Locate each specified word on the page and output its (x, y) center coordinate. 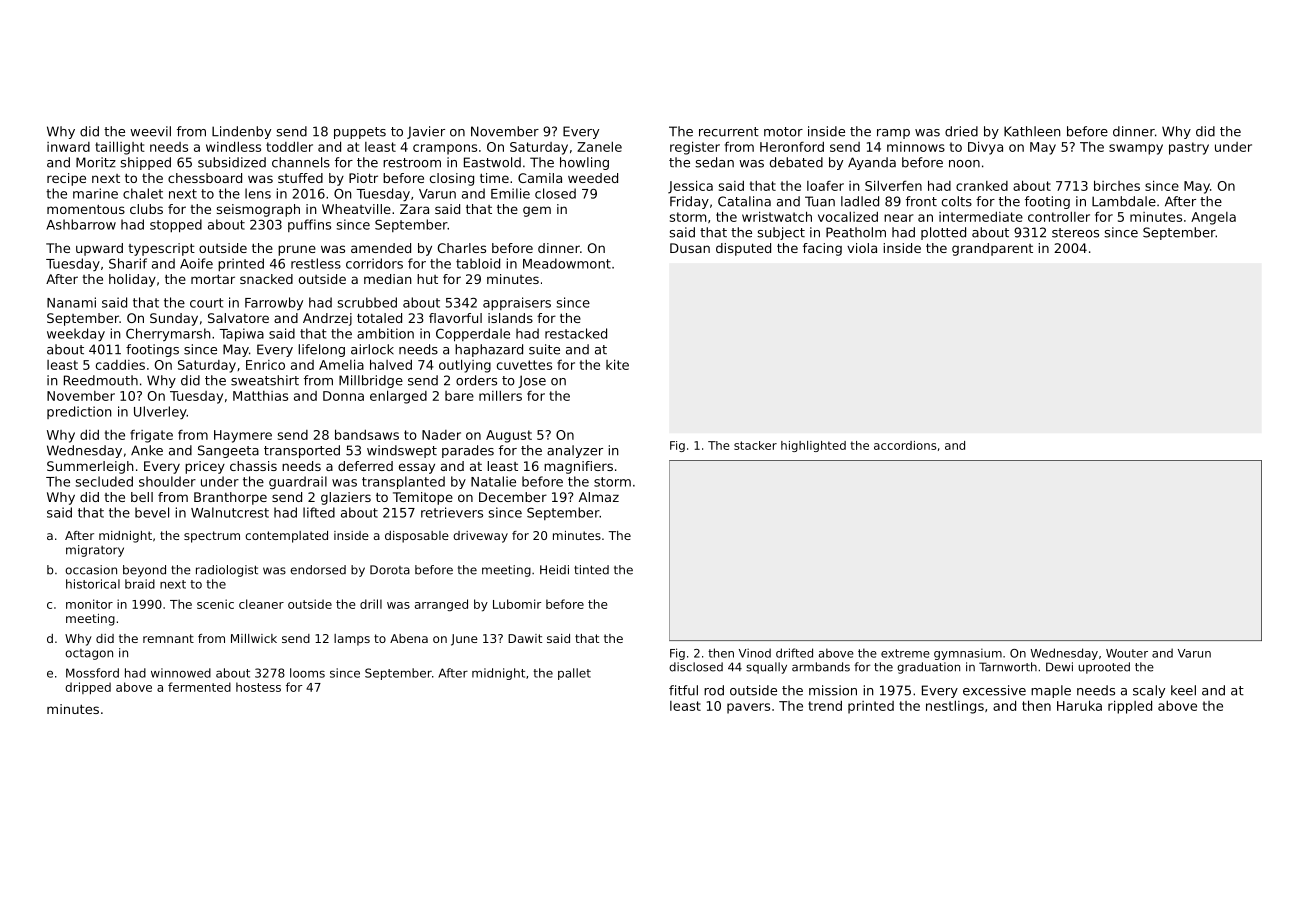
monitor (89, 604)
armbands (821, 667)
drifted (794, 653)
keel (1183, 690)
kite (617, 364)
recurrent (729, 132)
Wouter (1127, 653)
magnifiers (578, 467)
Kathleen (1032, 131)
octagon (89, 654)
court (207, 303)
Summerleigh (90, 467)
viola (862, 248)
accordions (905, 445)
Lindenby (241, 132)
